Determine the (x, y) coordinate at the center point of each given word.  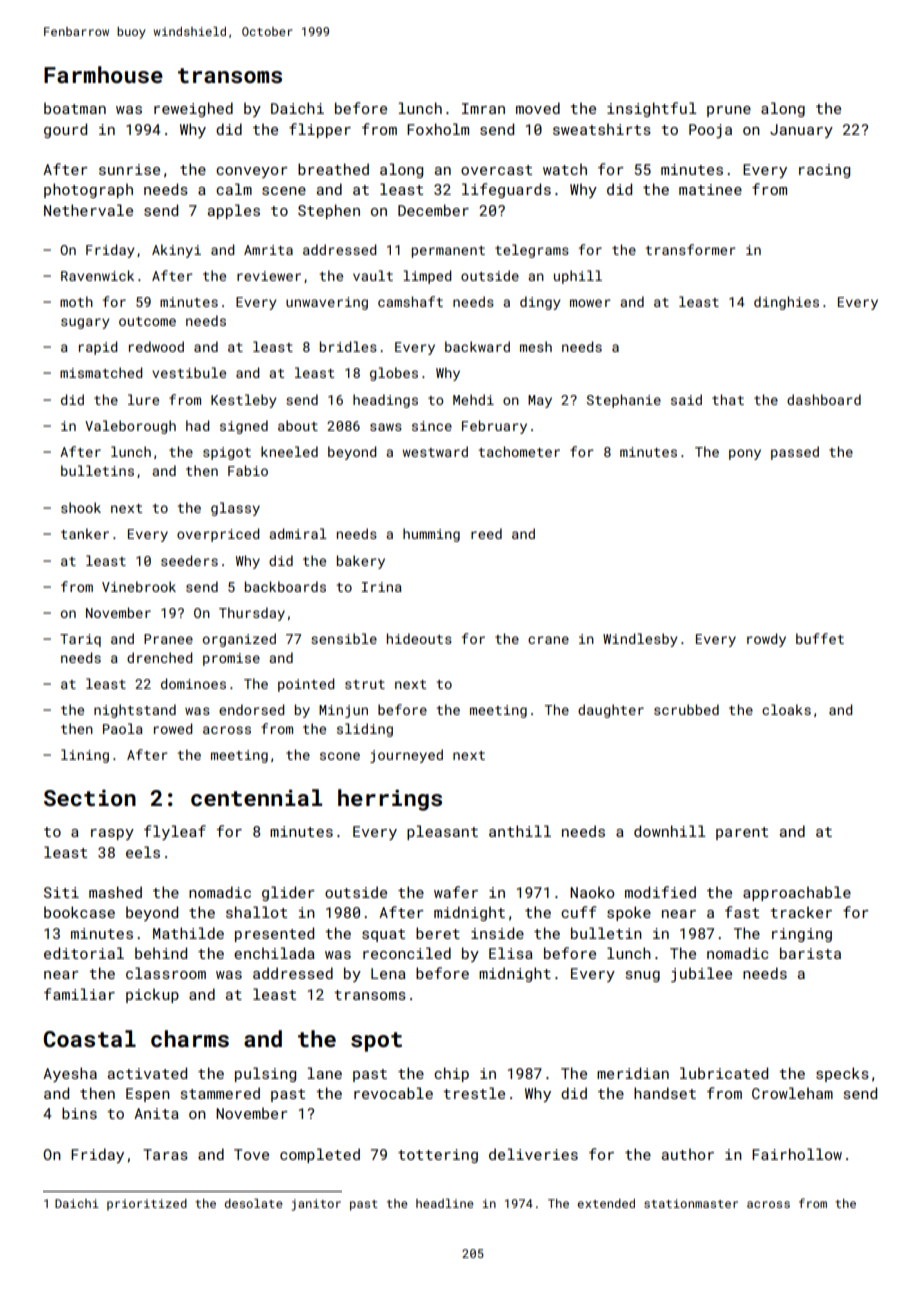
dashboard (824, 399)
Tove (251, 1154)
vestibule (189, 372)
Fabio (248, 470)
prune (729, 111)
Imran (483, 108)
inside (497, 933)
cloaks (786, 709)
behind (161, 953)
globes (394, 374)
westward (435, 451)
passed (795, 453)
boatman (75, 108)
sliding (365, 730)
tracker (801, 912)
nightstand (135, 711)
